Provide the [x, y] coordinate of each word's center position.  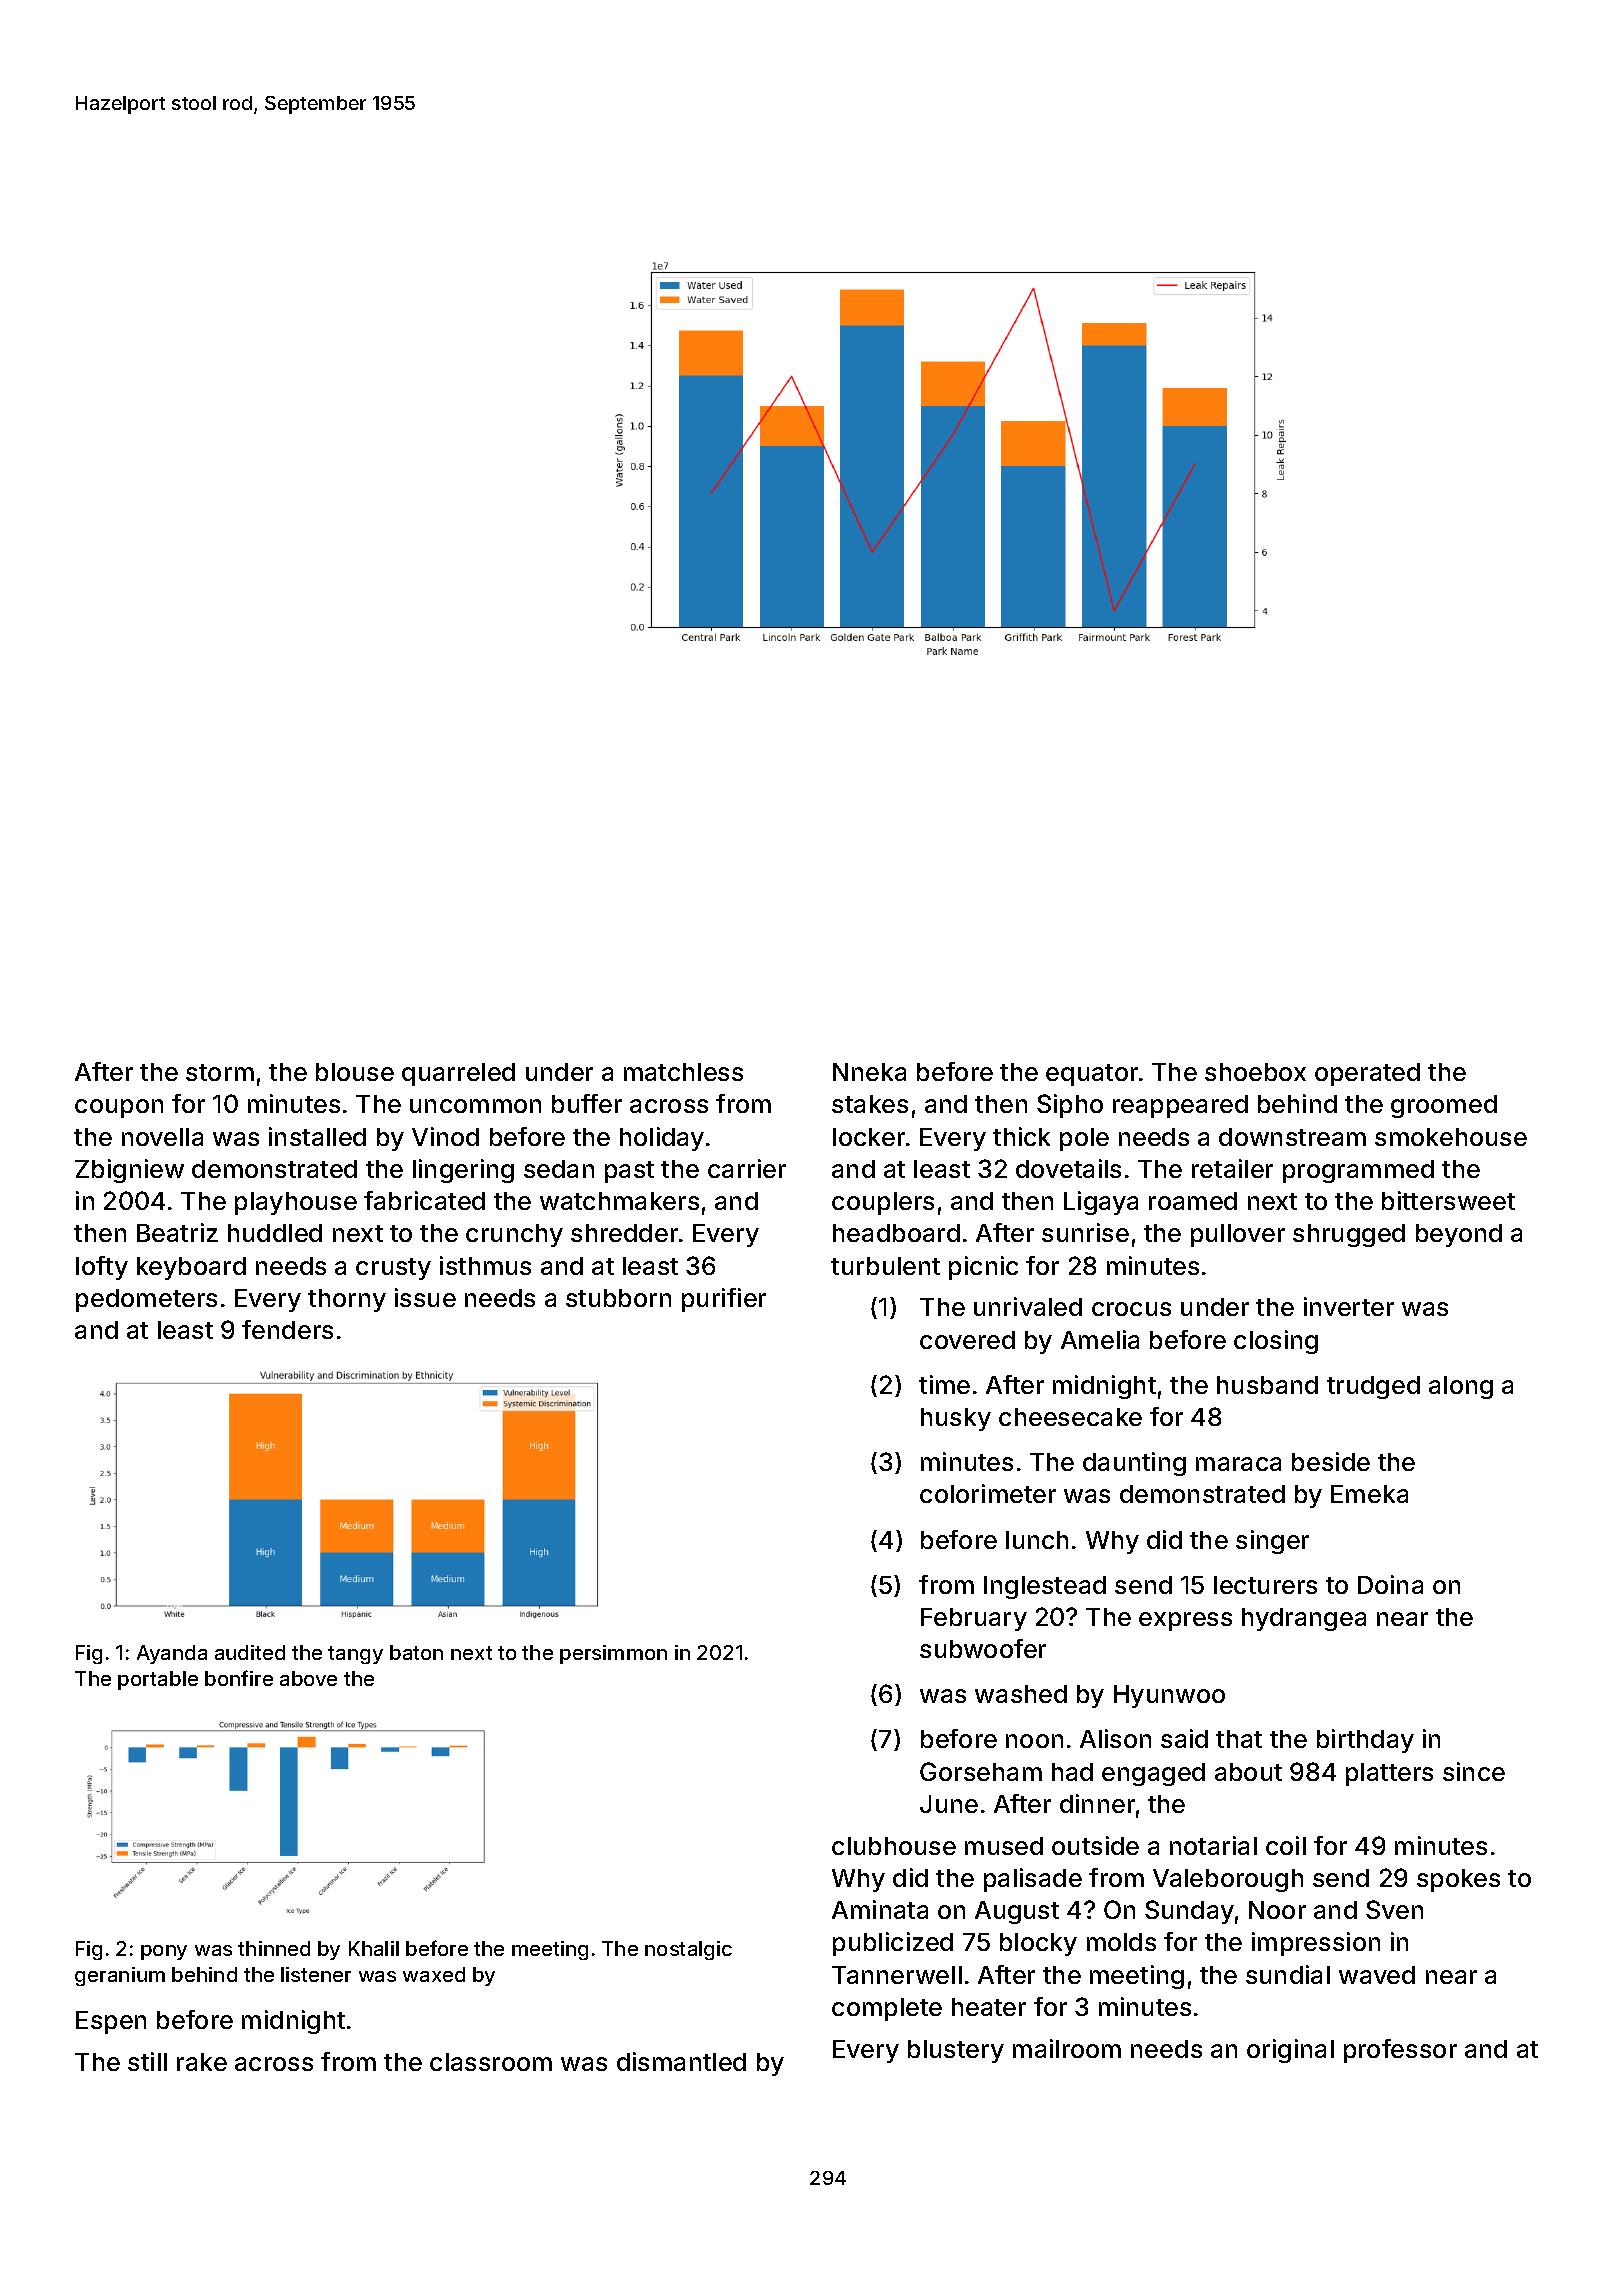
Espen [111, 2022]
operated [1367, 1074]
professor [1400, 2051]
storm [220, 1072]
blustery [956, 2051]
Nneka [869, 1072]
